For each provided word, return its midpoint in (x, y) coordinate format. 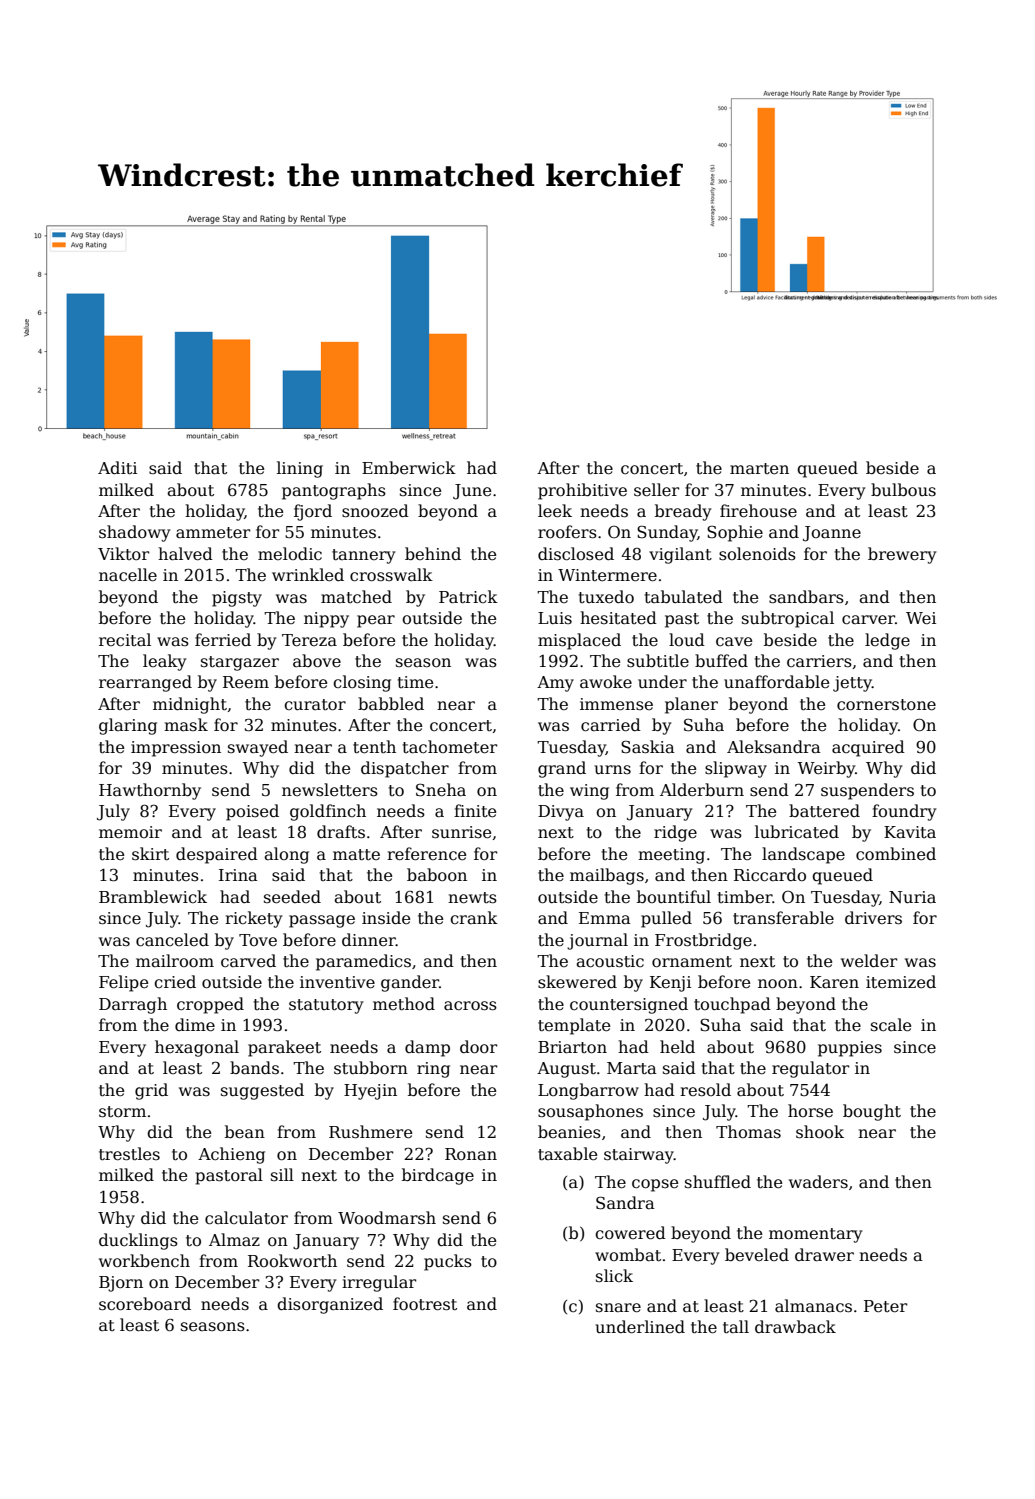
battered (824, 811)
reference (426, 854)
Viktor (123, 553)
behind (433, 553)
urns (612, 769)
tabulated (683, 597)
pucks (448, 1262)
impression (176, 749)
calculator (246, 1218)
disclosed (576, 554)
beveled (757, 1254)
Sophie (735, 533)
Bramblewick (153, 896)
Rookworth (292, 1261)
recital (125, 640)
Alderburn (702, 790)
